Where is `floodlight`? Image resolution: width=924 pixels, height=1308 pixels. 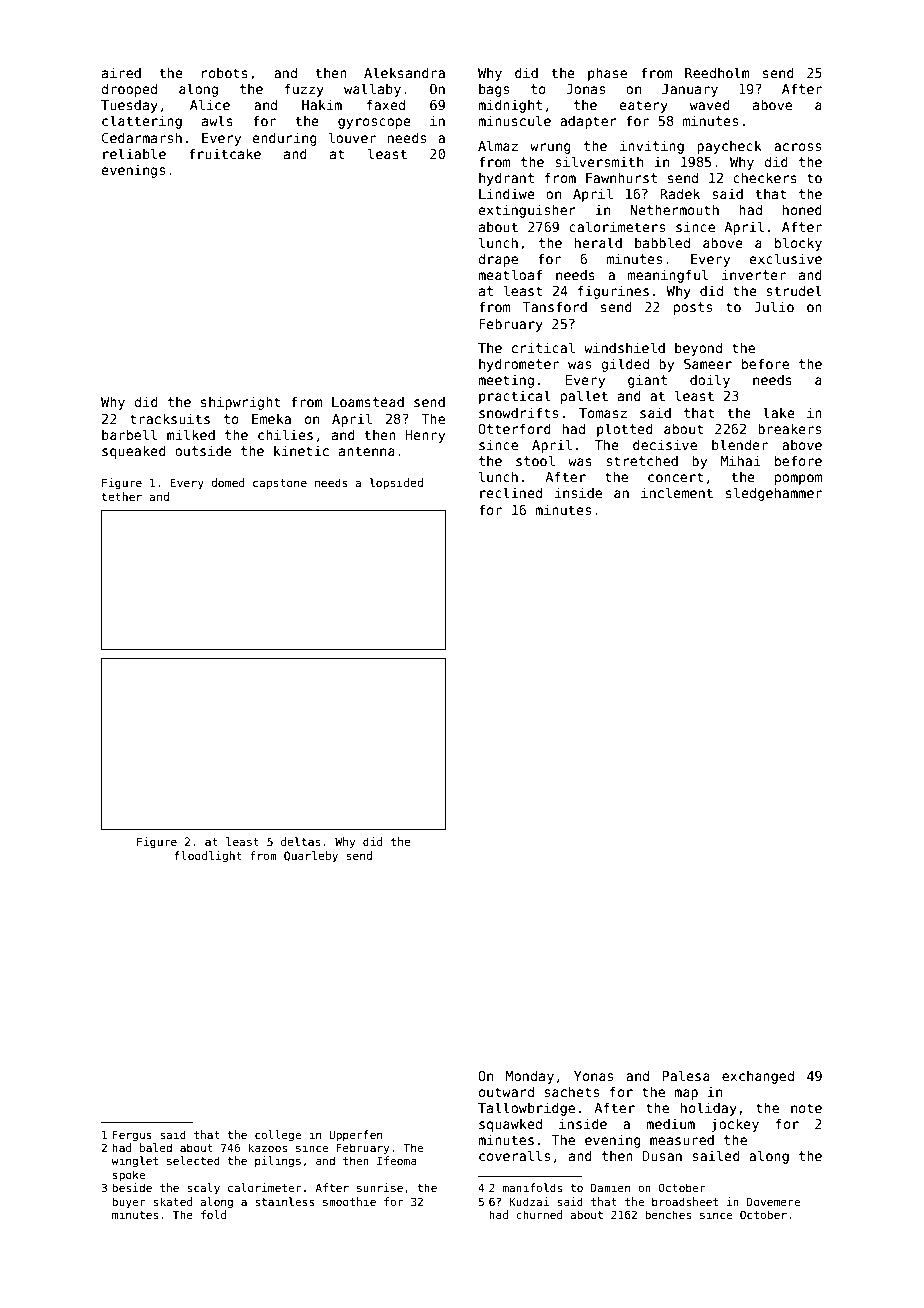 floodlight is located at coordinates (208, 857).
